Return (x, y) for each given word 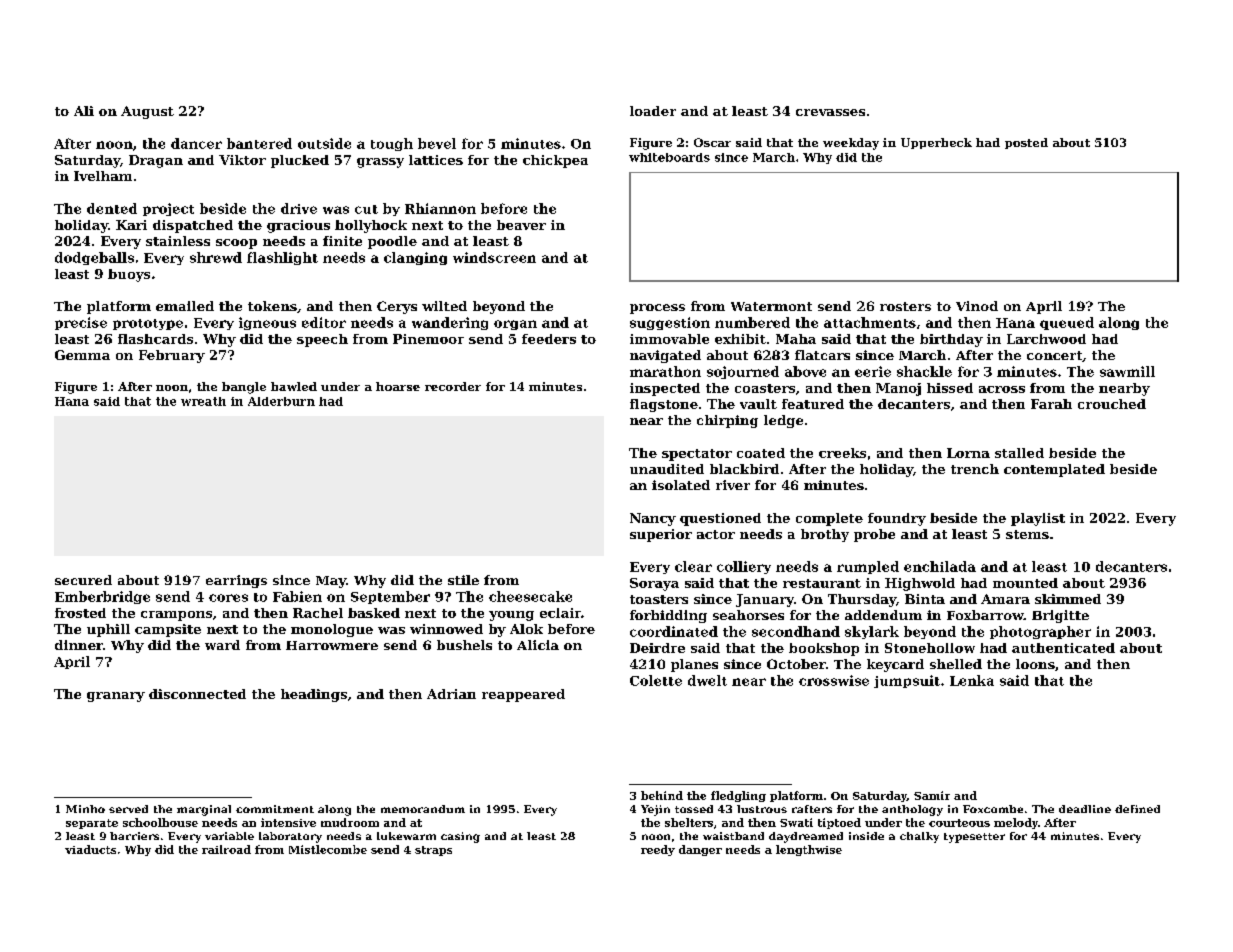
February (172, 356)
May (331, 582)
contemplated (1054, 470)
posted (1026, 143)
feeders (549, 339)
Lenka (972, 680)
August (147, 112)
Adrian (451, 694)
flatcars (822, 355)
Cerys (397, 307)
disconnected (197, 694)
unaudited (667, 469)
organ (515, 325)
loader (653, 111)
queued (1067, 323)
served (128, 809)
